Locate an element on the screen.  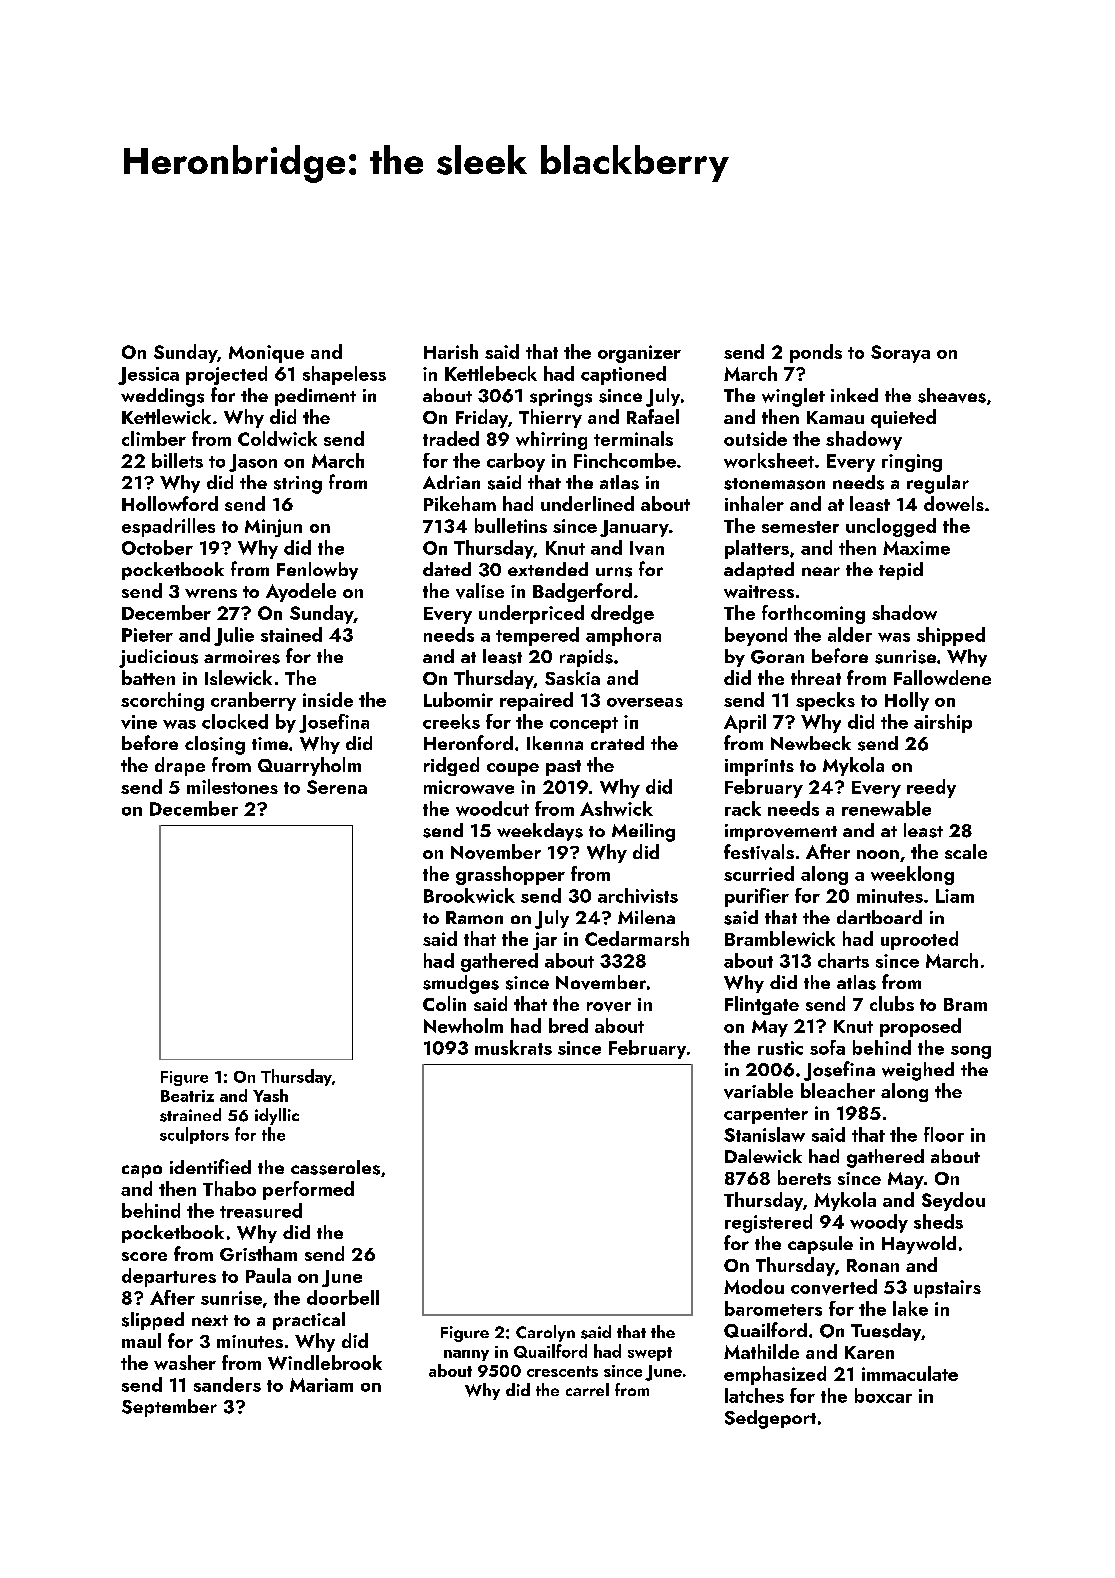
Harish is located at coordinates (451, 351).
